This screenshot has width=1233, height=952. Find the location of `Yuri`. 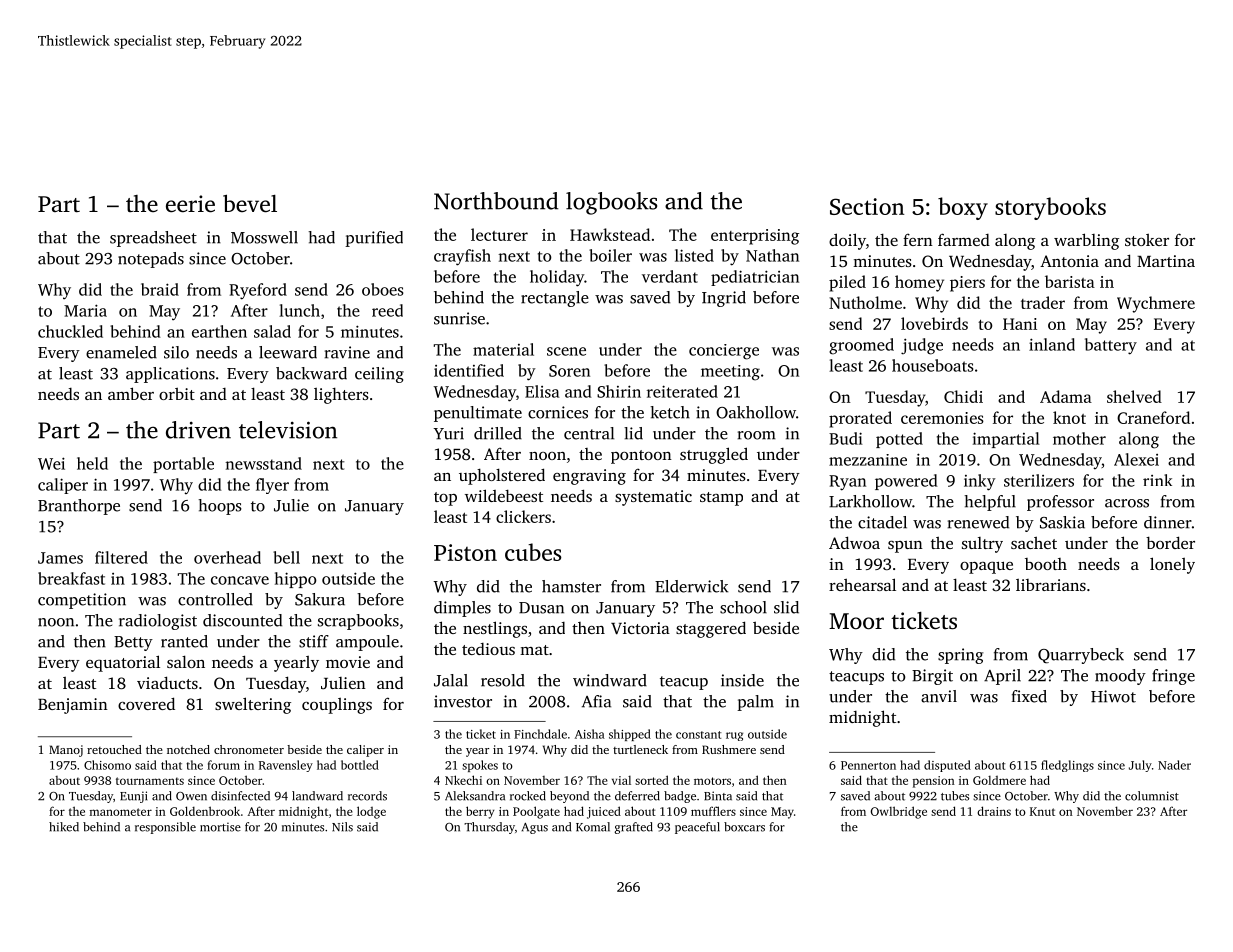

Yuri is located at coordinates (448, 433).
